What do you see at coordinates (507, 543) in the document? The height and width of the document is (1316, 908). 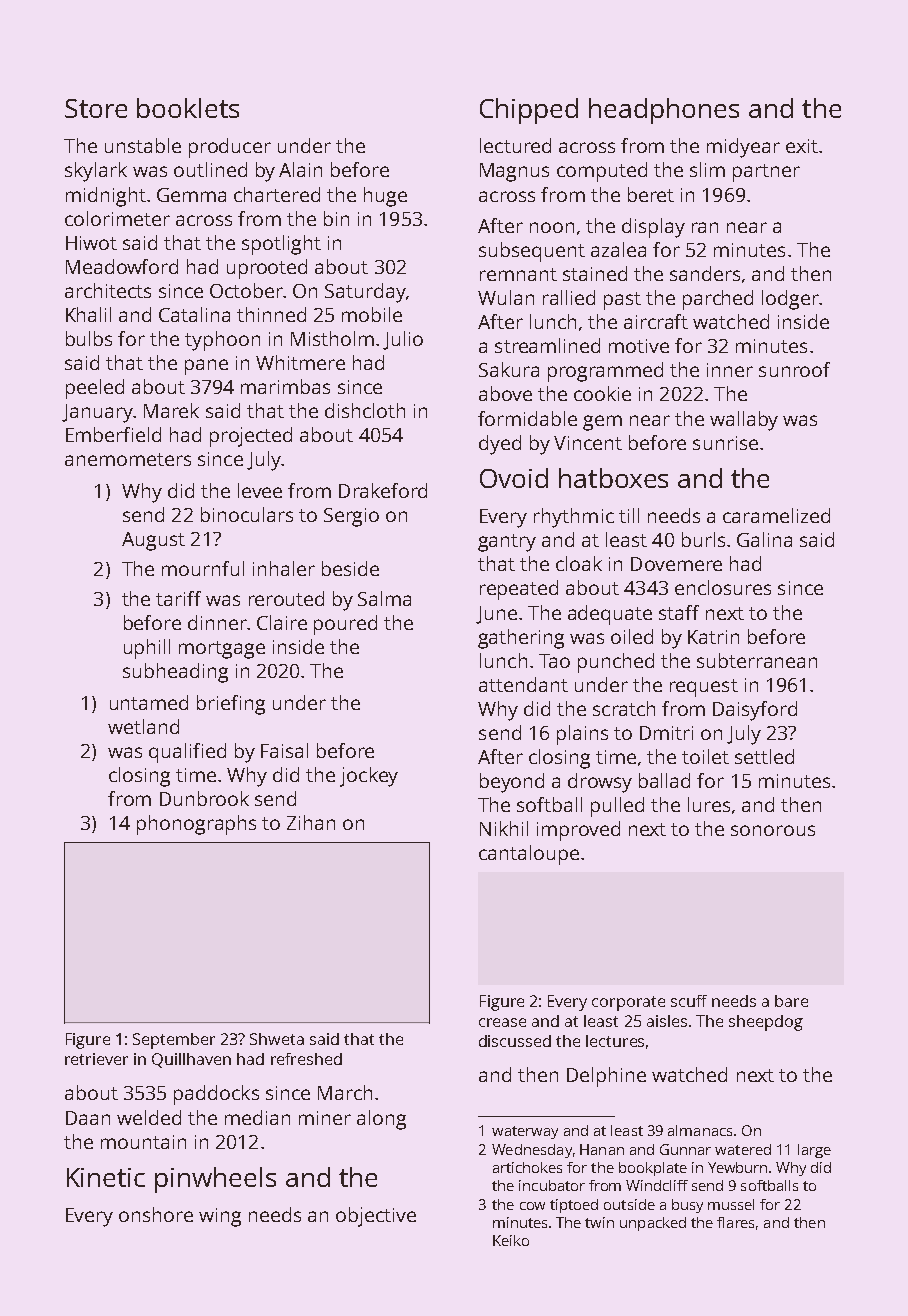 I see `gantry` at bounding box center [507, 543].
